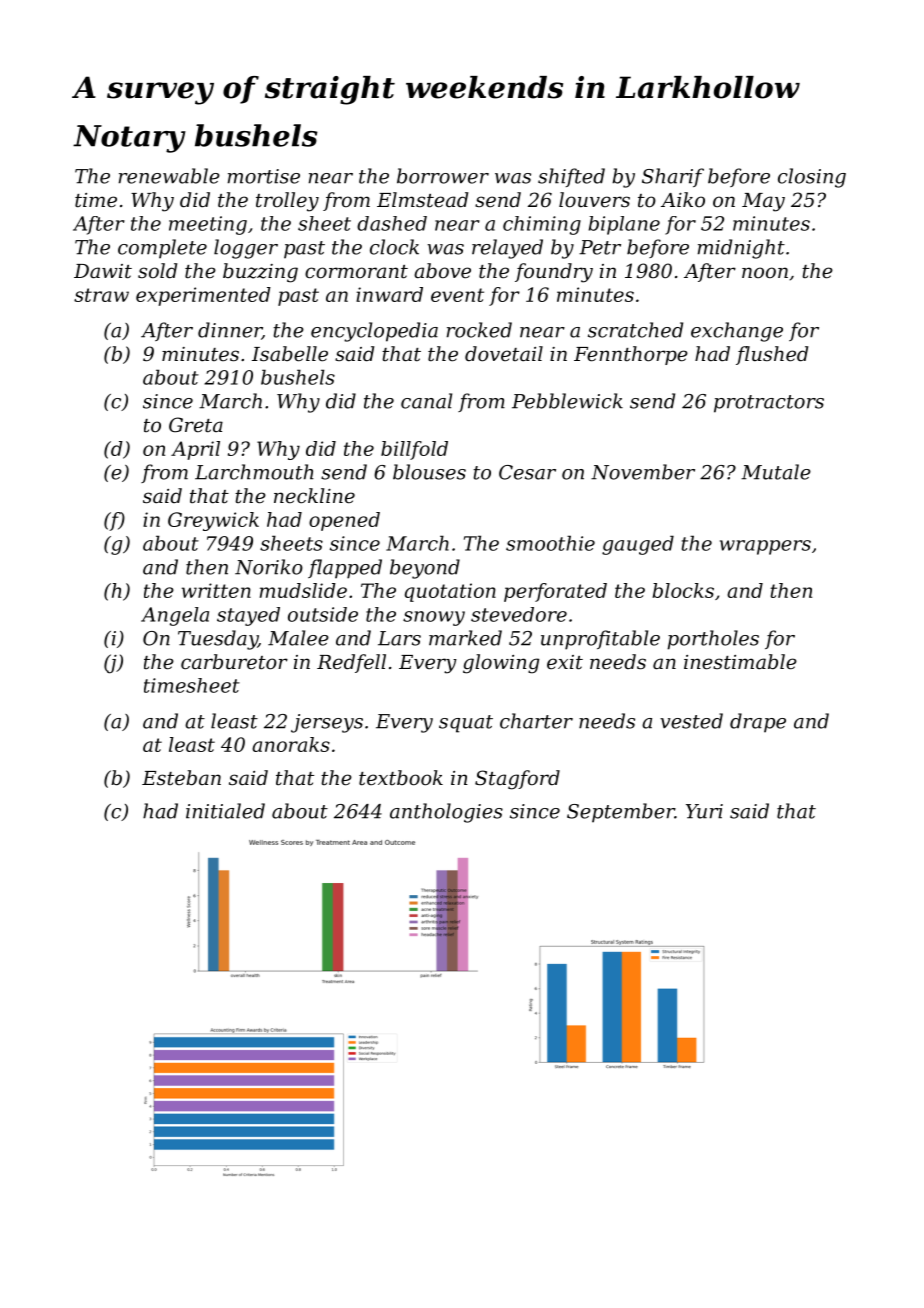  Describe the element at coordinates (769, 404) in the image. I see `protractors` at that location.
